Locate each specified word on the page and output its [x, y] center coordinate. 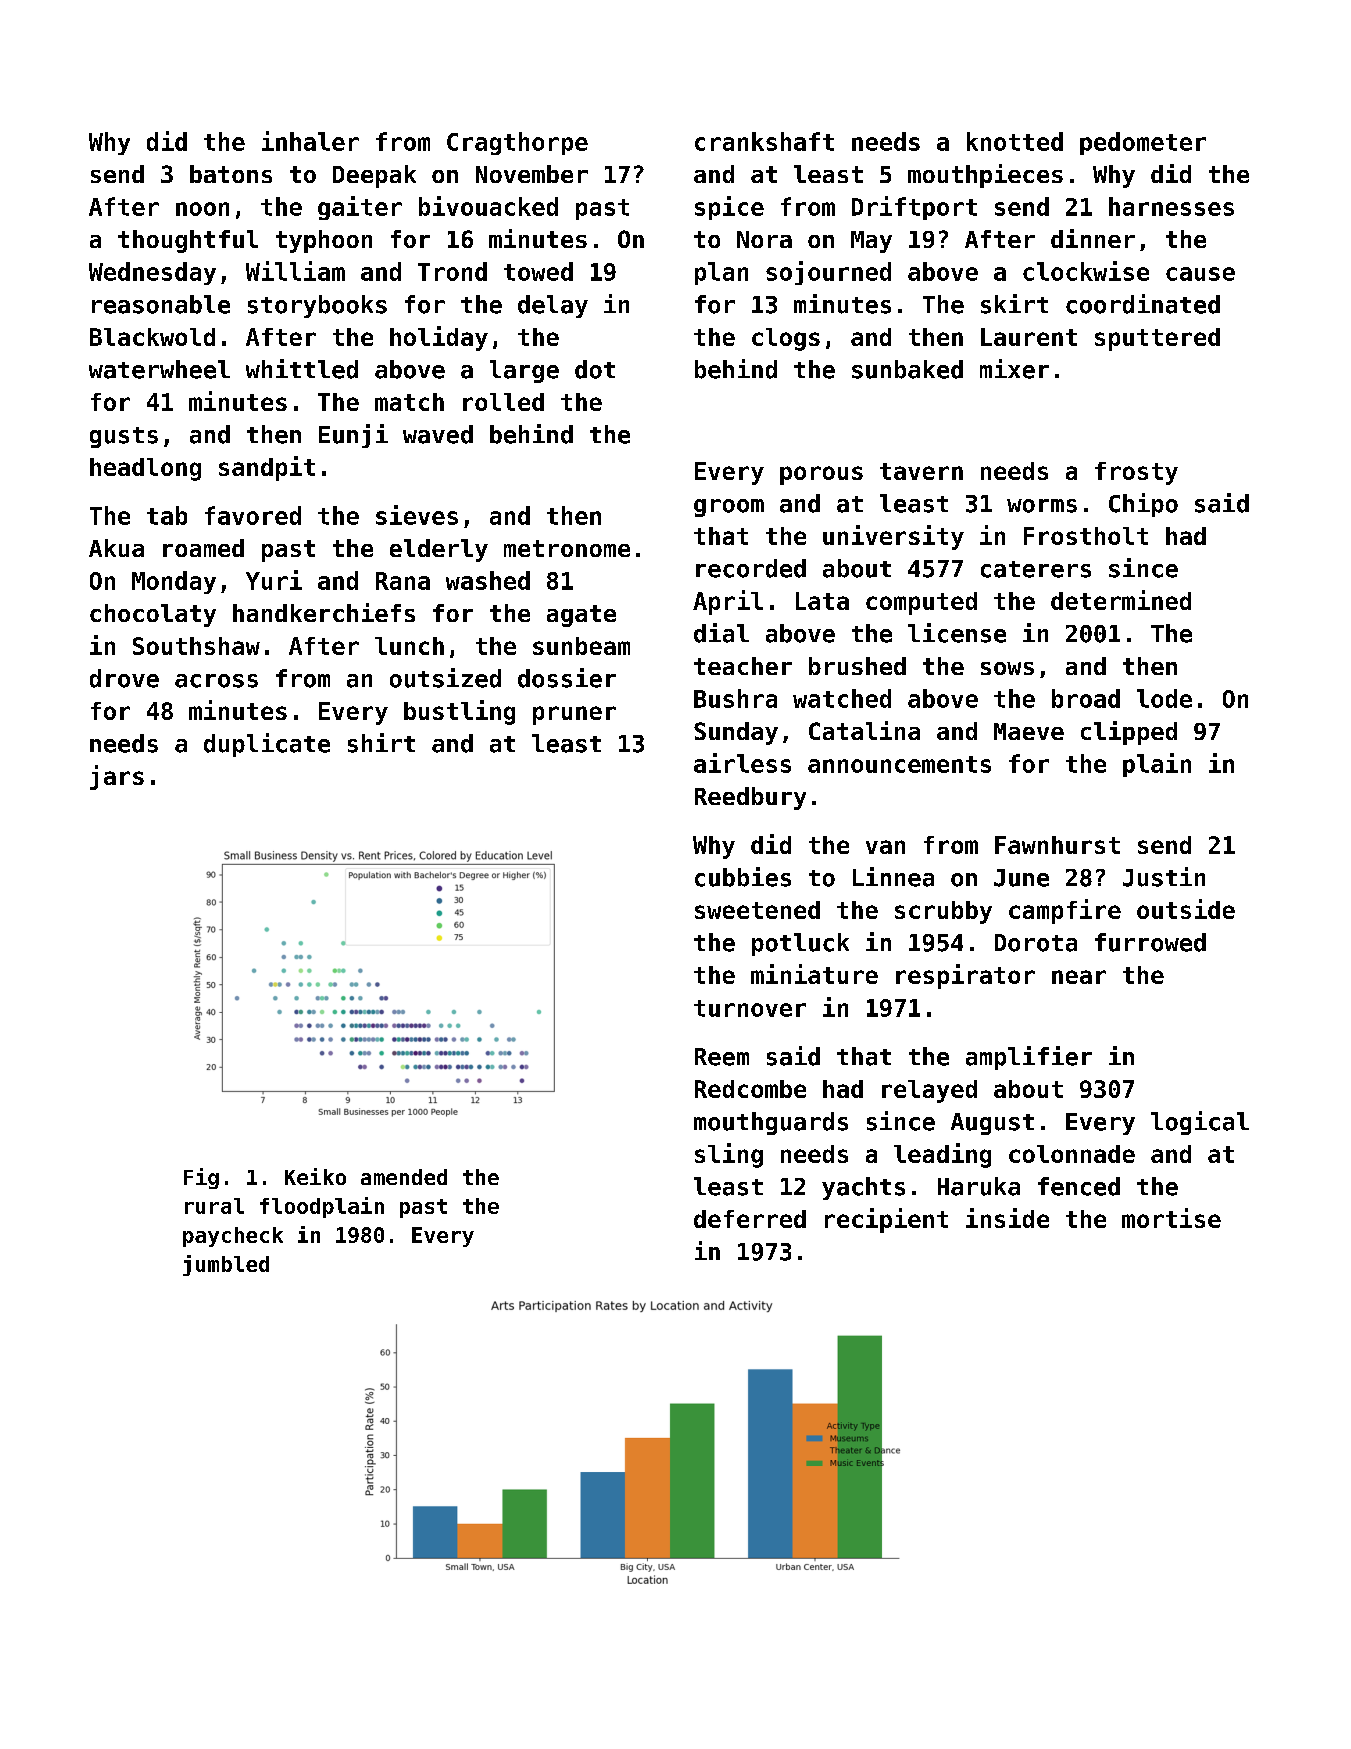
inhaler [310, 141]
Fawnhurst [1057, 845]
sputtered [1157, 339]
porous [821, 475]
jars [117, 777]
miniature [814, 974]
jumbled [226, 1265]
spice [729, 208]
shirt [381, 743]
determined [1121, 600]
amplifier [1029, 1058]
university [893, 537]
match [409, 402]
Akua [116, 548]
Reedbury [750, 798]
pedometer [1143, 143]
